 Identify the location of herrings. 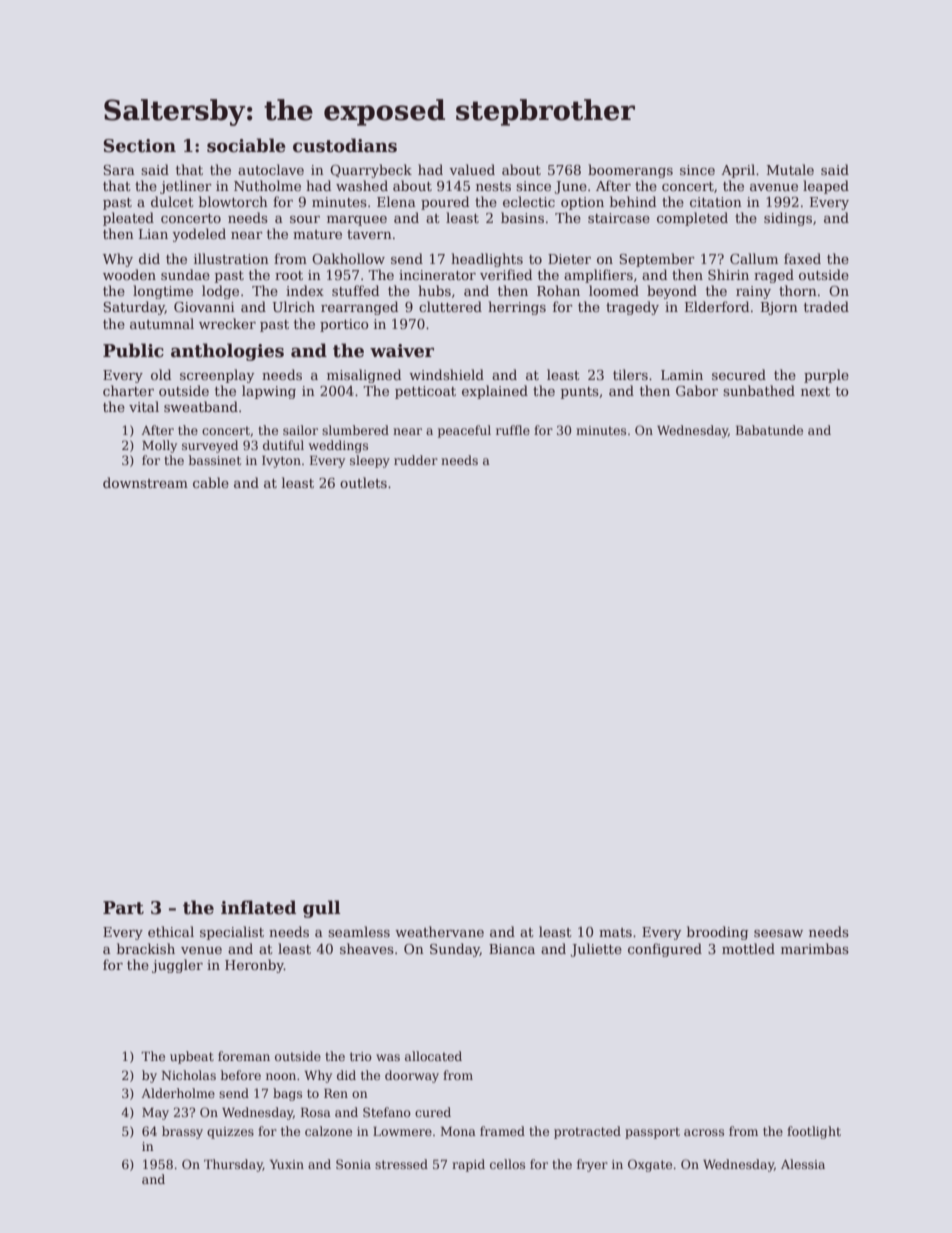
(517, 308).
